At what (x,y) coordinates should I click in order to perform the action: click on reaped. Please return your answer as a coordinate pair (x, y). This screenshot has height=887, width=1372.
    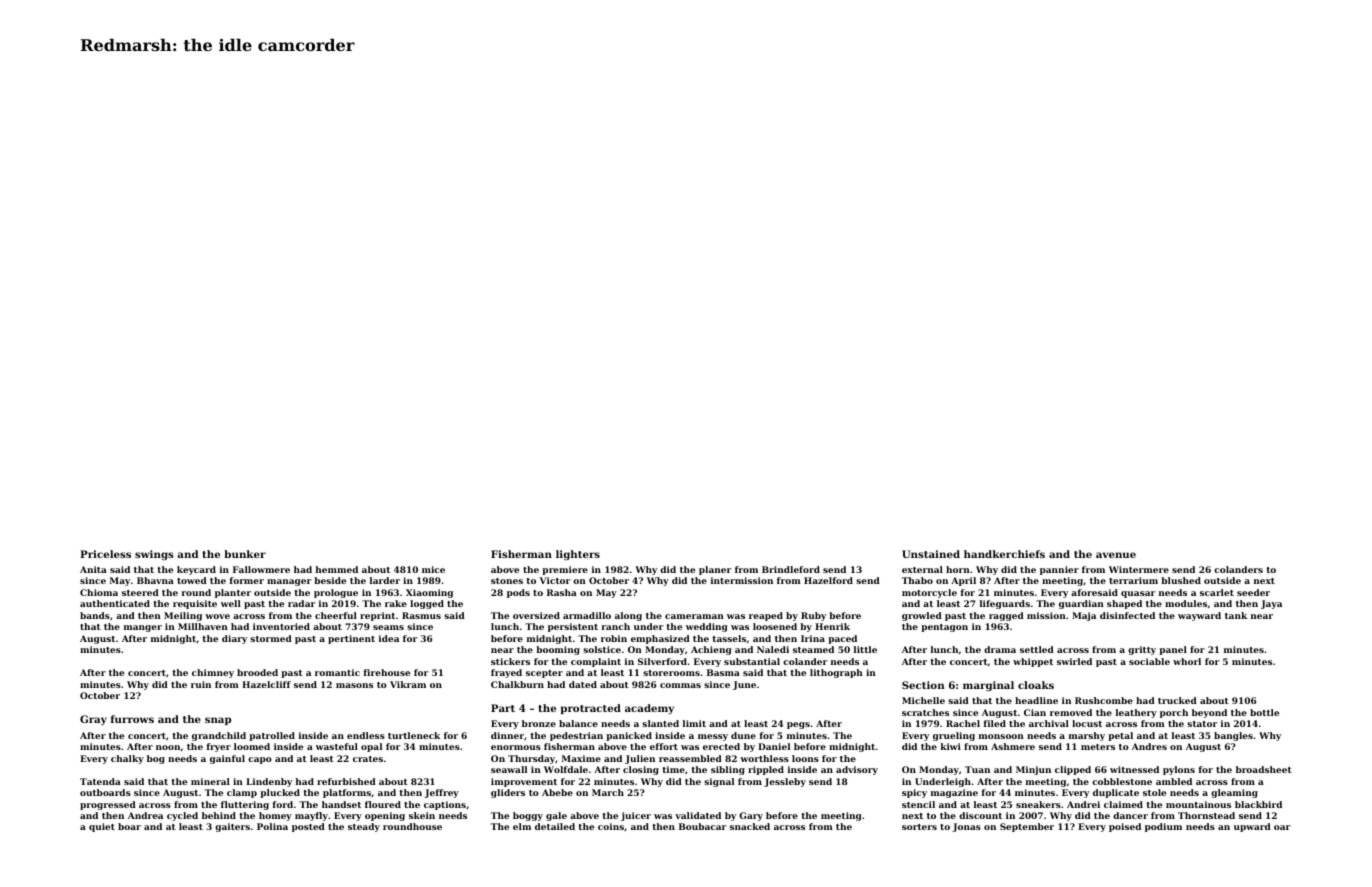
    Looking at the image, I should click on (766, 616).
